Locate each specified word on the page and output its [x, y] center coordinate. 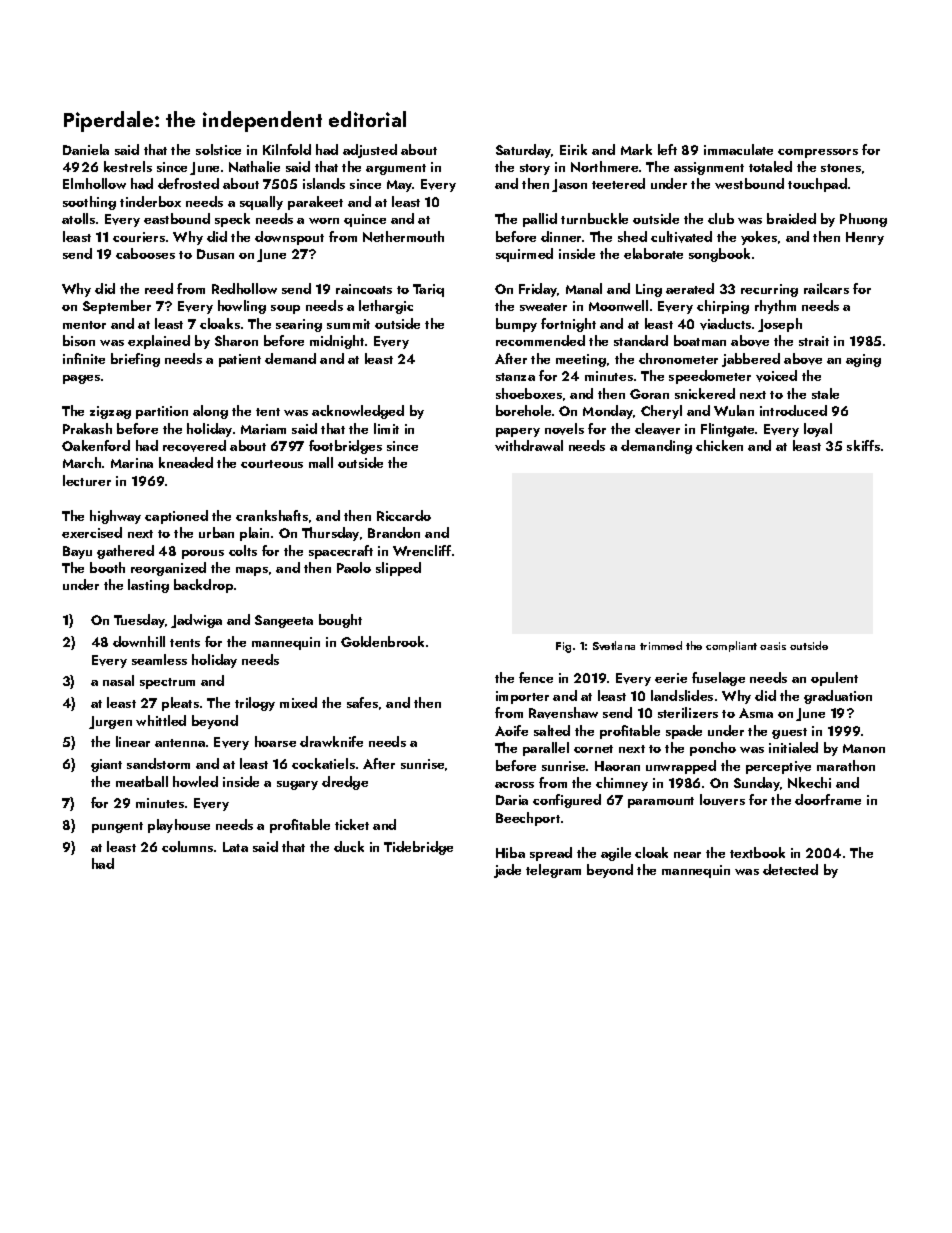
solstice [218, 149]
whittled [161, 720]
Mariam [263, 429]
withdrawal [529, 445]
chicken [719, 445]
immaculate [738, 149]
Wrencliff [422, 550]
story [535, 169]
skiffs [863, 445]
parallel [546, 749]
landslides [682, 695]
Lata [235, 847]
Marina [132, 463]
